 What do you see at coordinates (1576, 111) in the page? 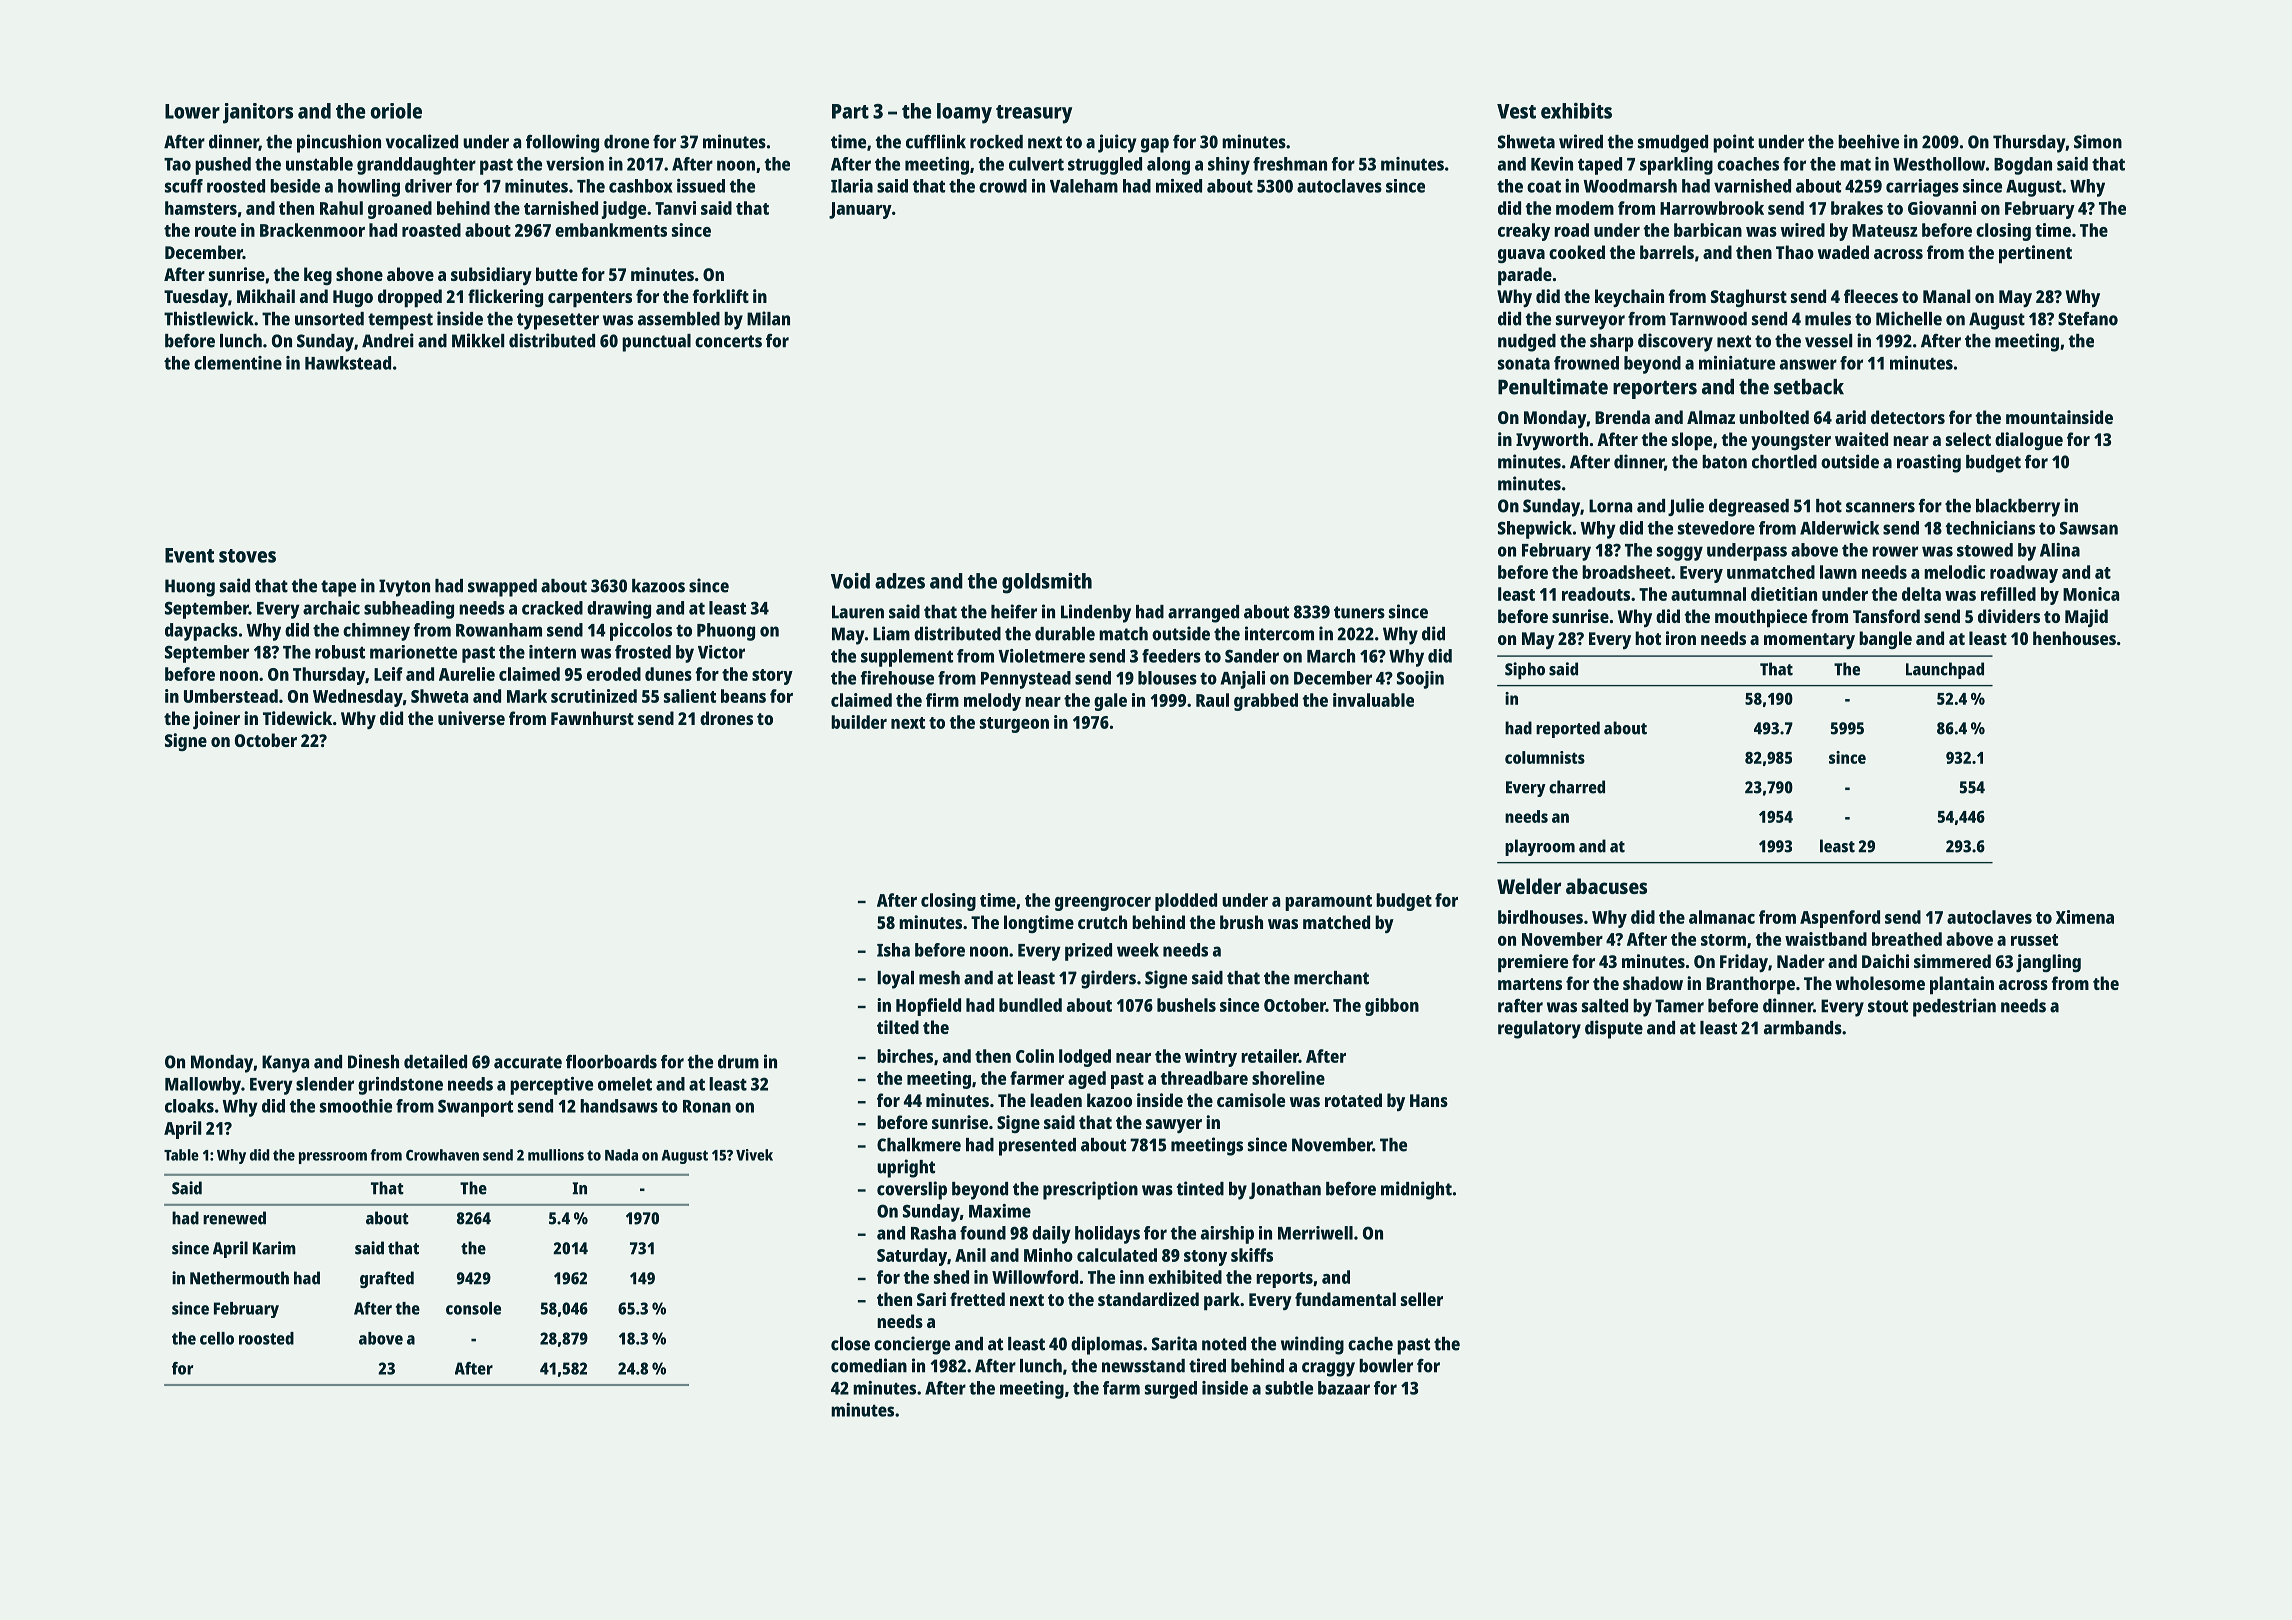
I see `exhibits` at bounding box center [1576, 111].
